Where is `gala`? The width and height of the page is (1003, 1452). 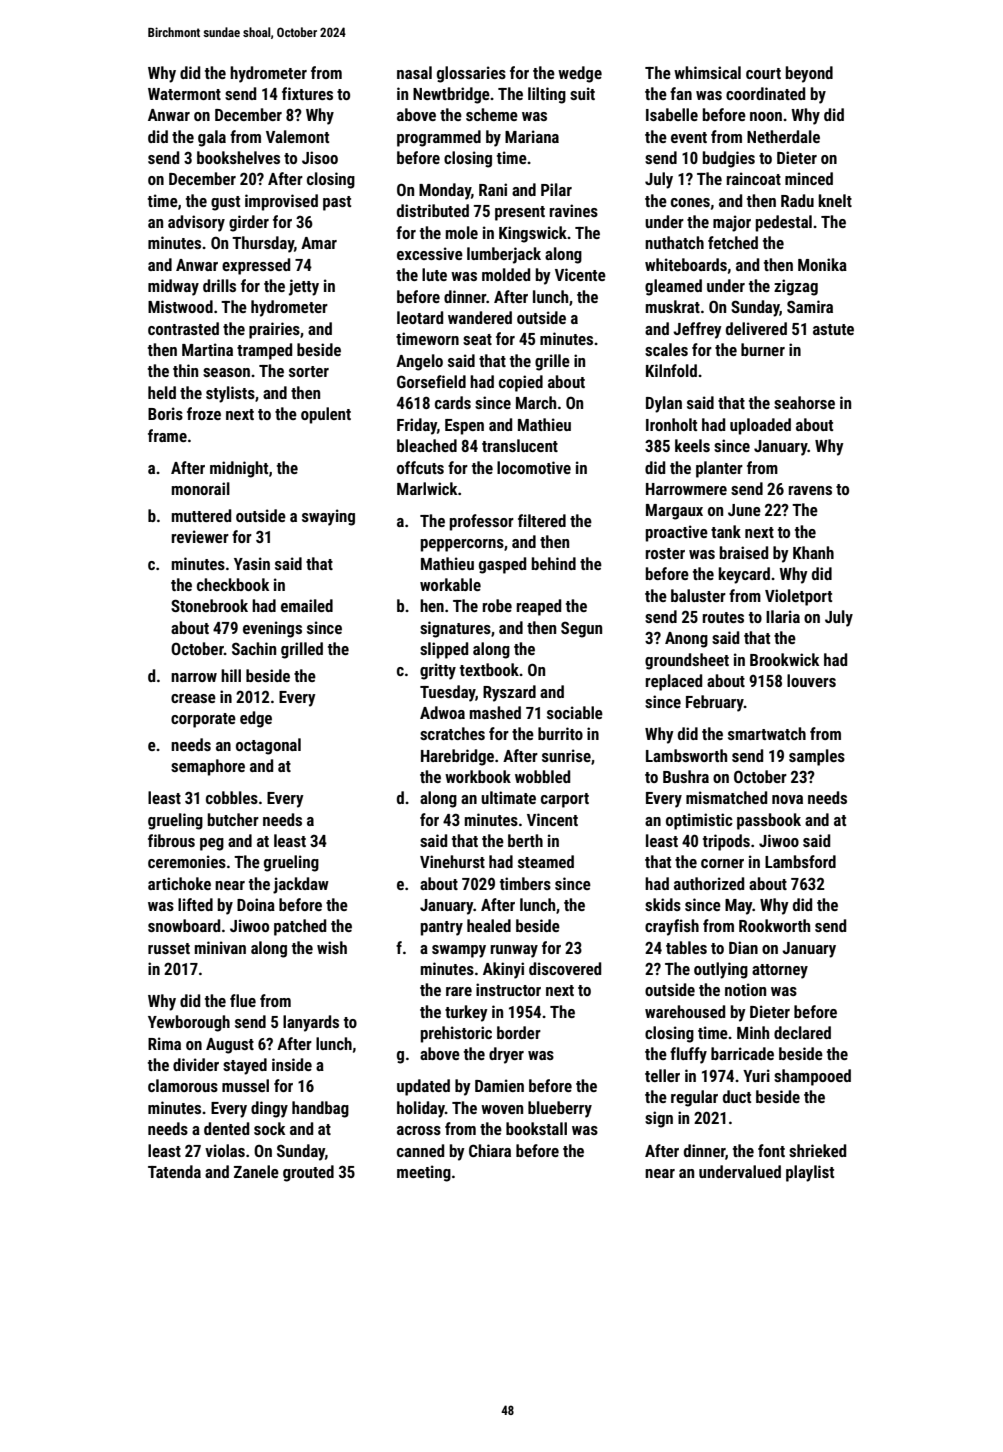 gala is located at coordinates (212, 138).
